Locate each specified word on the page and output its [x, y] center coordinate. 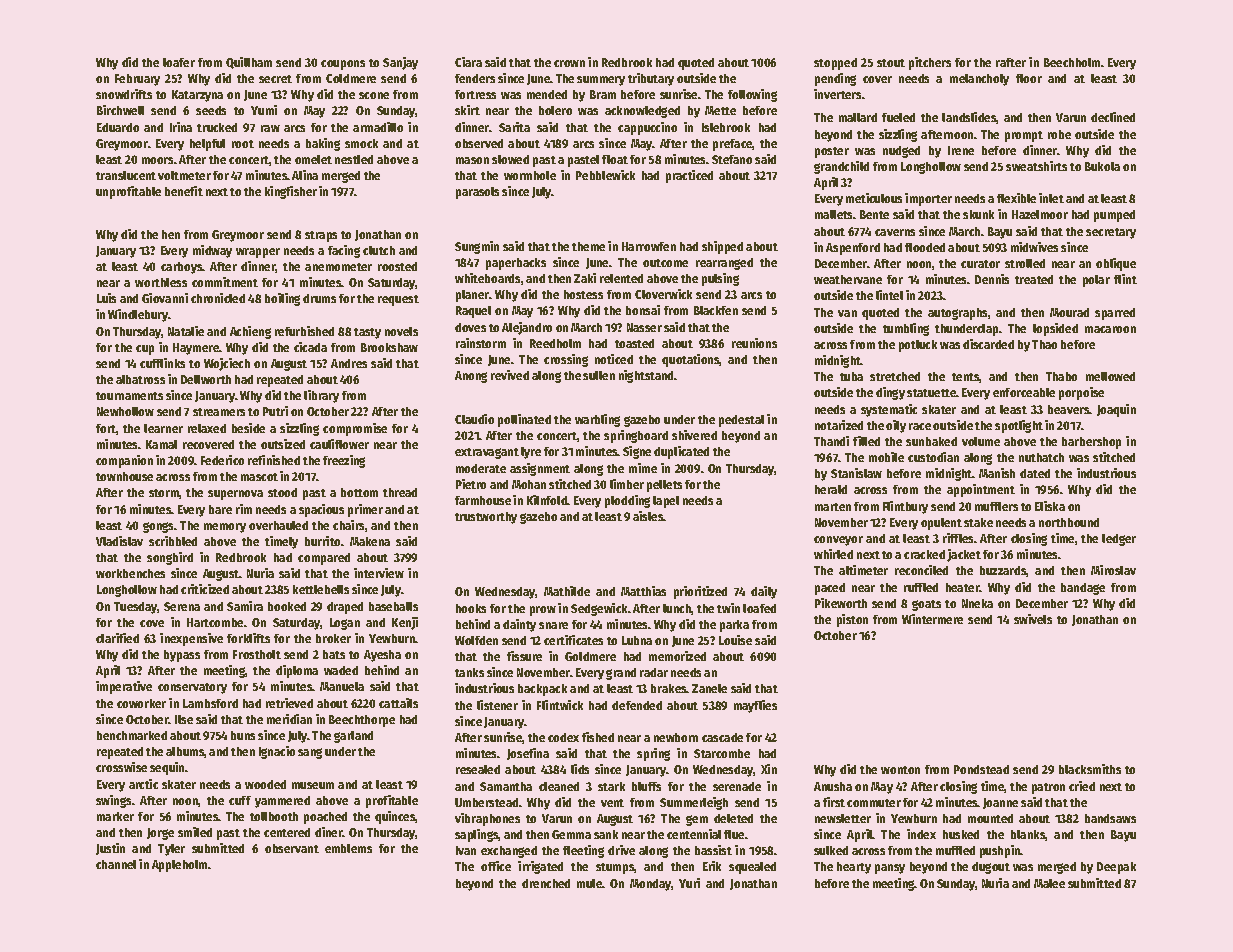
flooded [925, 247]
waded [341, 670]
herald [831, 489]
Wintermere [932, 619]
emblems [348, 848]
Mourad [1069, 312]
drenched [546, 883]
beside [248, 428]
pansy [890, 869]
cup [145, 350]
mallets [833, 214]
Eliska [1050, 506]
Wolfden [476, 640]
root [243, 144]
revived [510, 375]
